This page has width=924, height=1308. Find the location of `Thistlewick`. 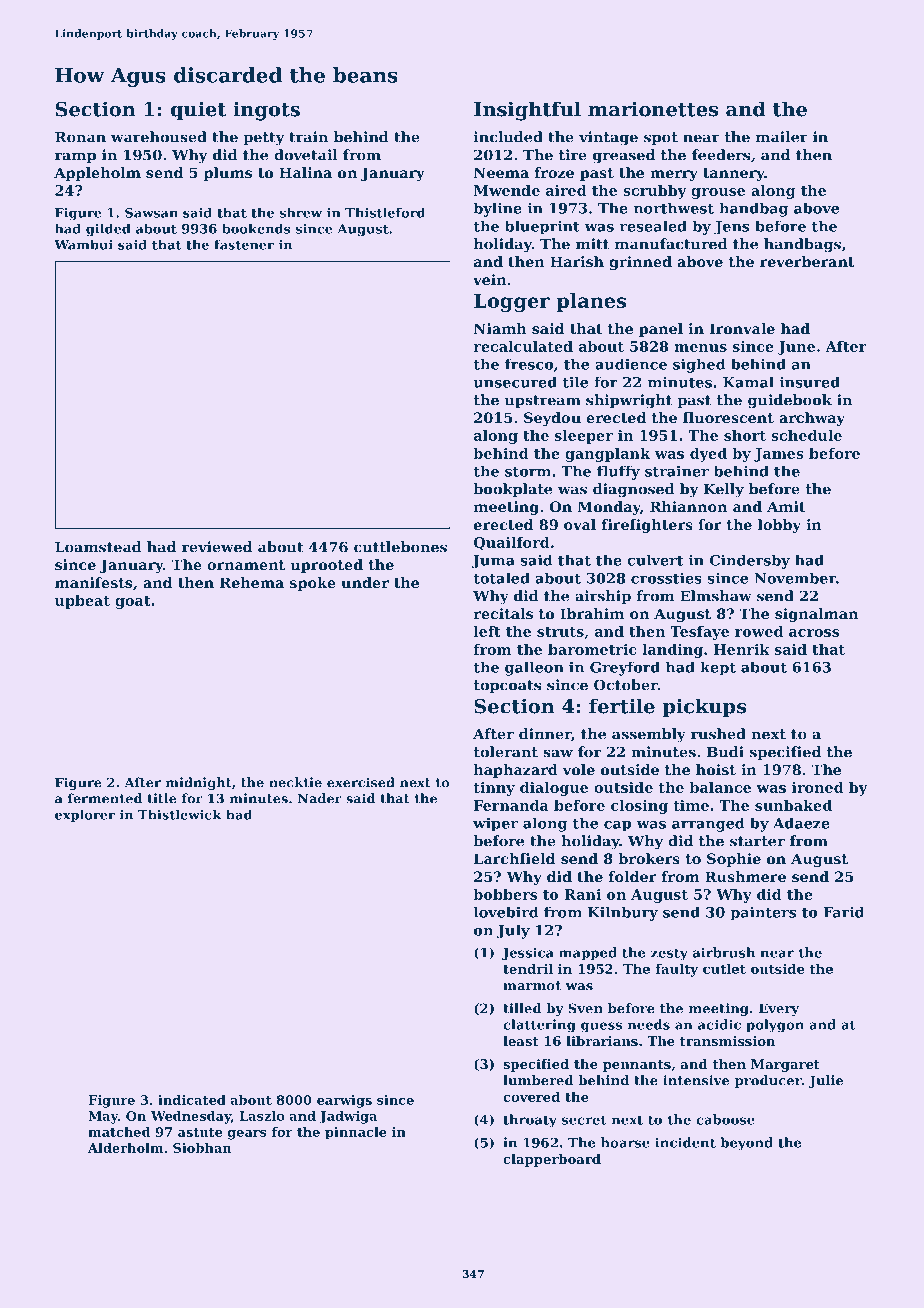

Thistlewick is located at coordinates (179, 814).
